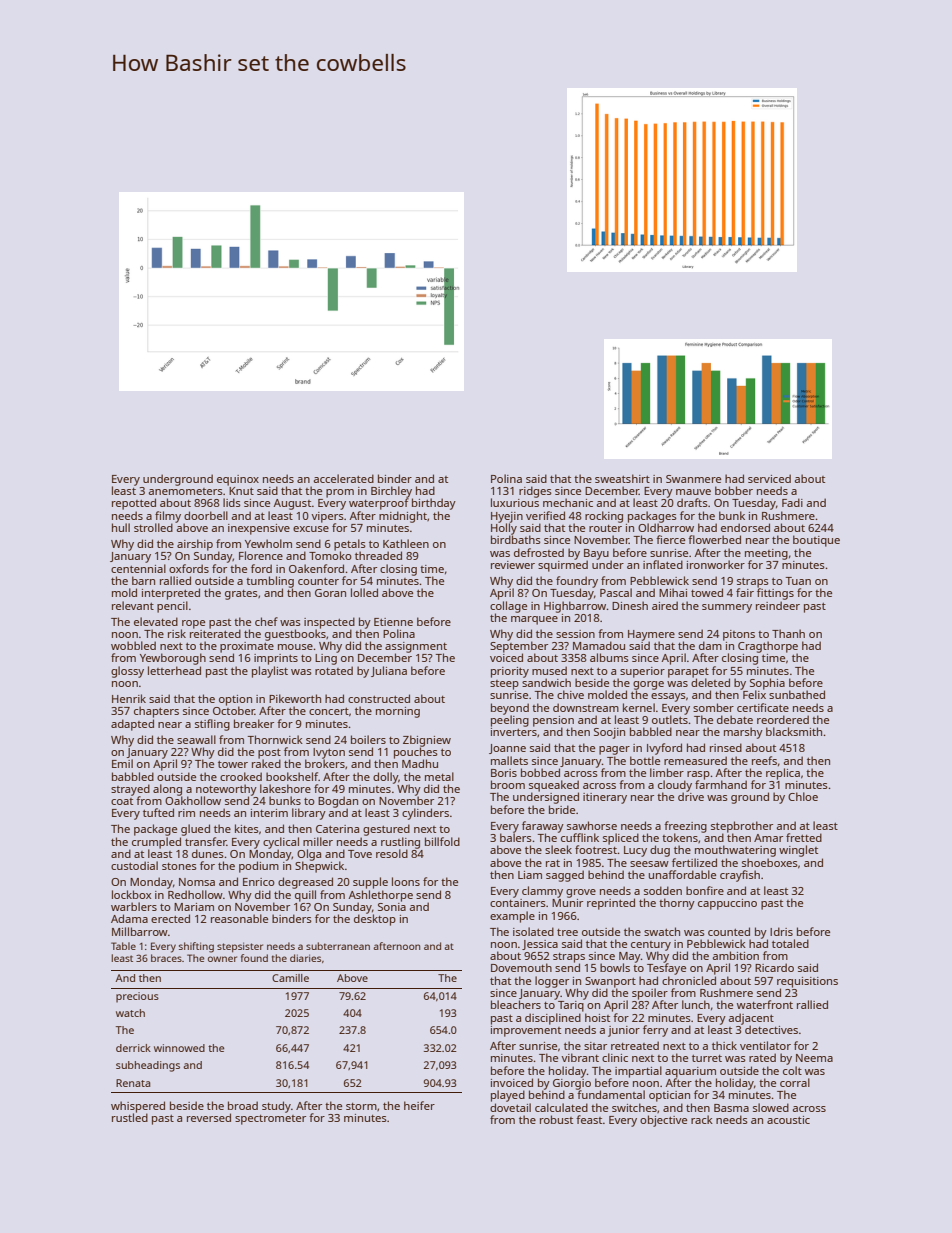  I want to click on Yewborough, so click(173, 659).
